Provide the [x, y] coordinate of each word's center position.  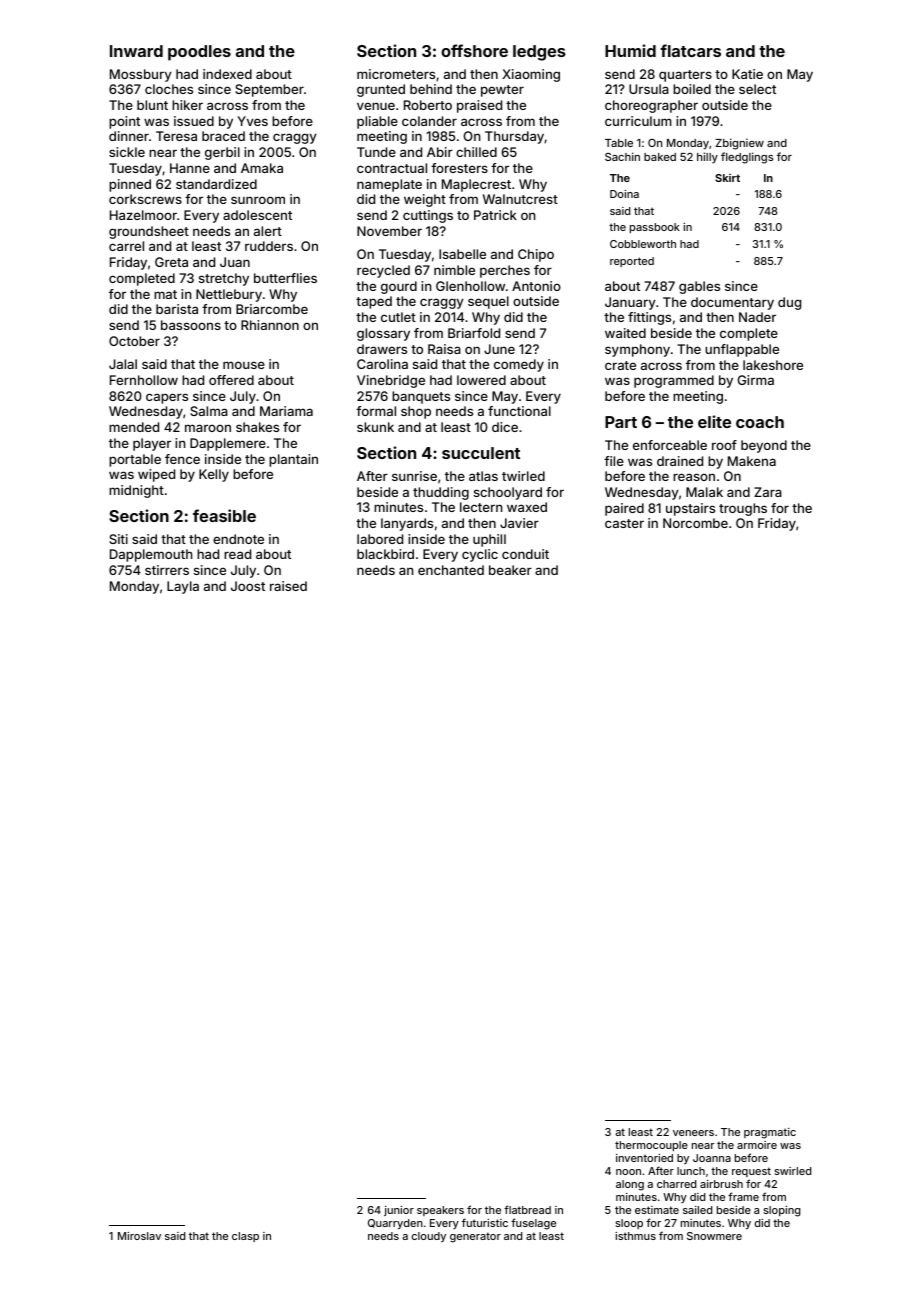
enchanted [451, 570]
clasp [245, 1237]
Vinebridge [391, 381]
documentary [732, 303]
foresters [459, 168]
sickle [127, 152]
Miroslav [139, 1236]
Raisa [444, 349]
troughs [743, 509]
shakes [257, 427]
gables [699, 287]
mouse [244, 365]
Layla [183, 587]
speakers [440, 1211]
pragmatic [770, 1133]
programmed [674, 381]
